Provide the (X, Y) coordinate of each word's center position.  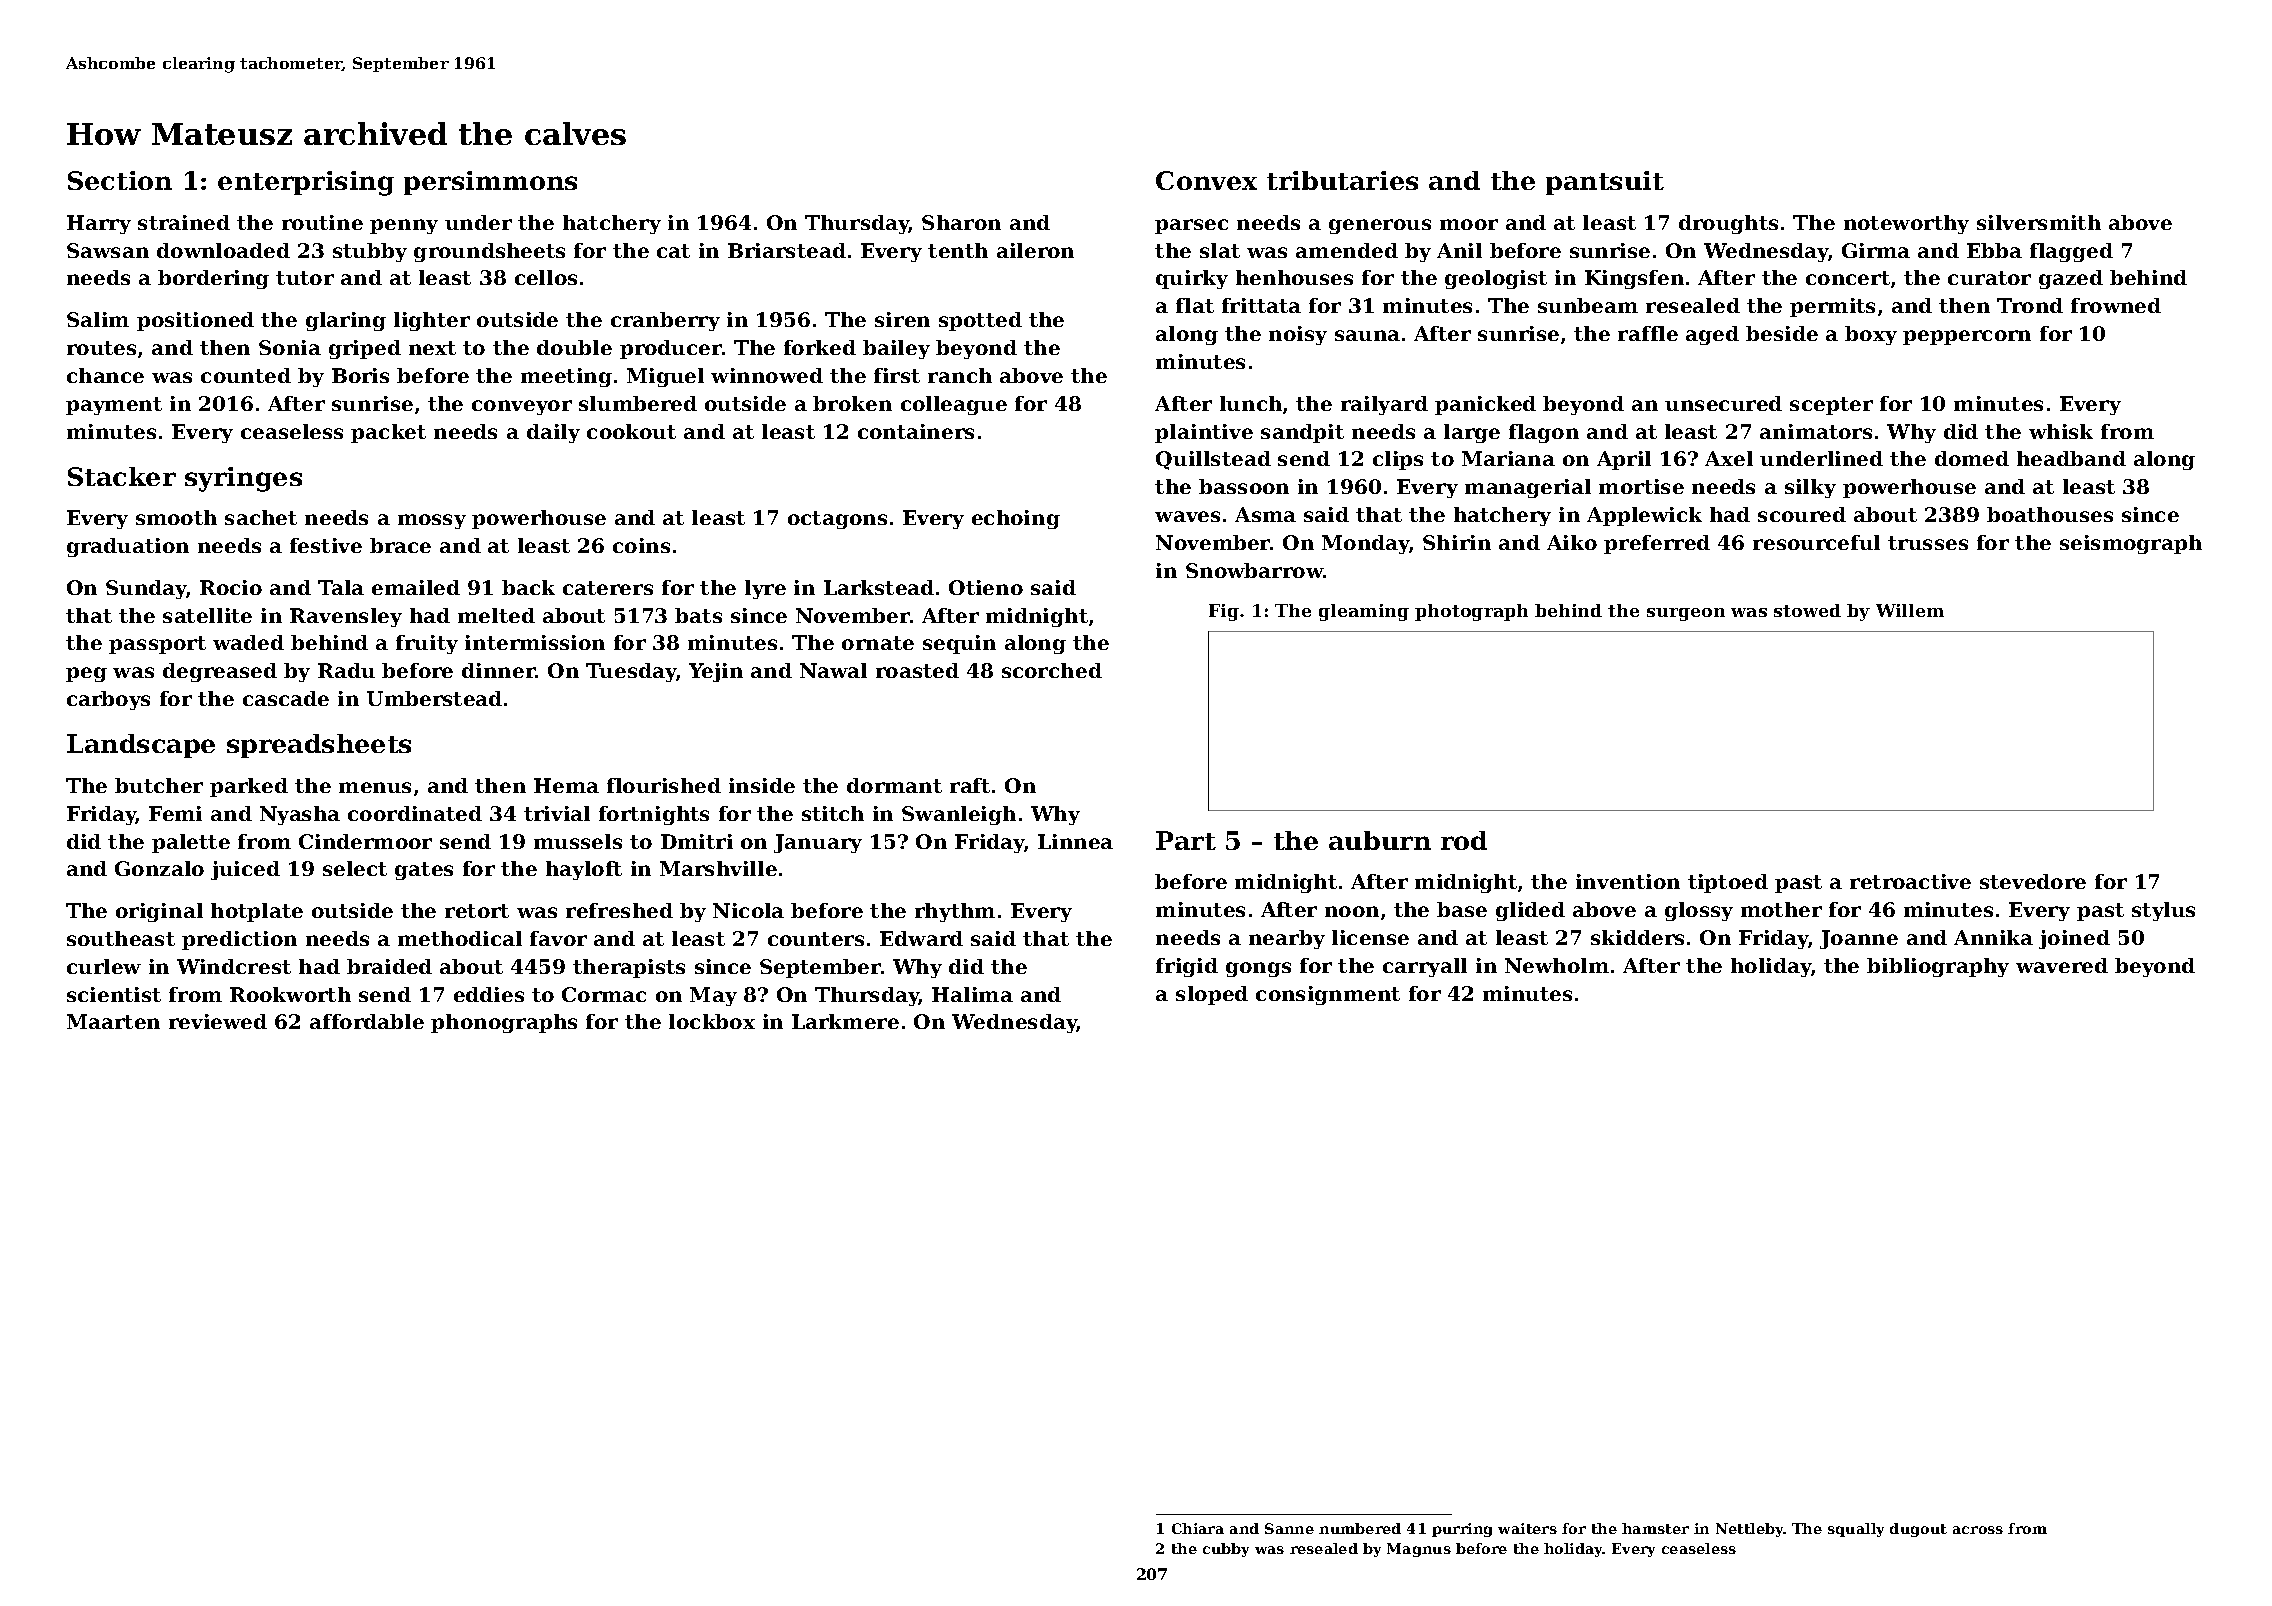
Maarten (113, 1021)
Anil (1459, 250)
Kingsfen (1634, 279)
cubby (1226, 1550)
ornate (878, 643)
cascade (286, 698)
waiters (1527, 1528)
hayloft (584, 870)
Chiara (1198, 1528)
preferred (1657, 544)
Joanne (1859, 939)
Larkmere (845, 1021)
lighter (432, 321)
